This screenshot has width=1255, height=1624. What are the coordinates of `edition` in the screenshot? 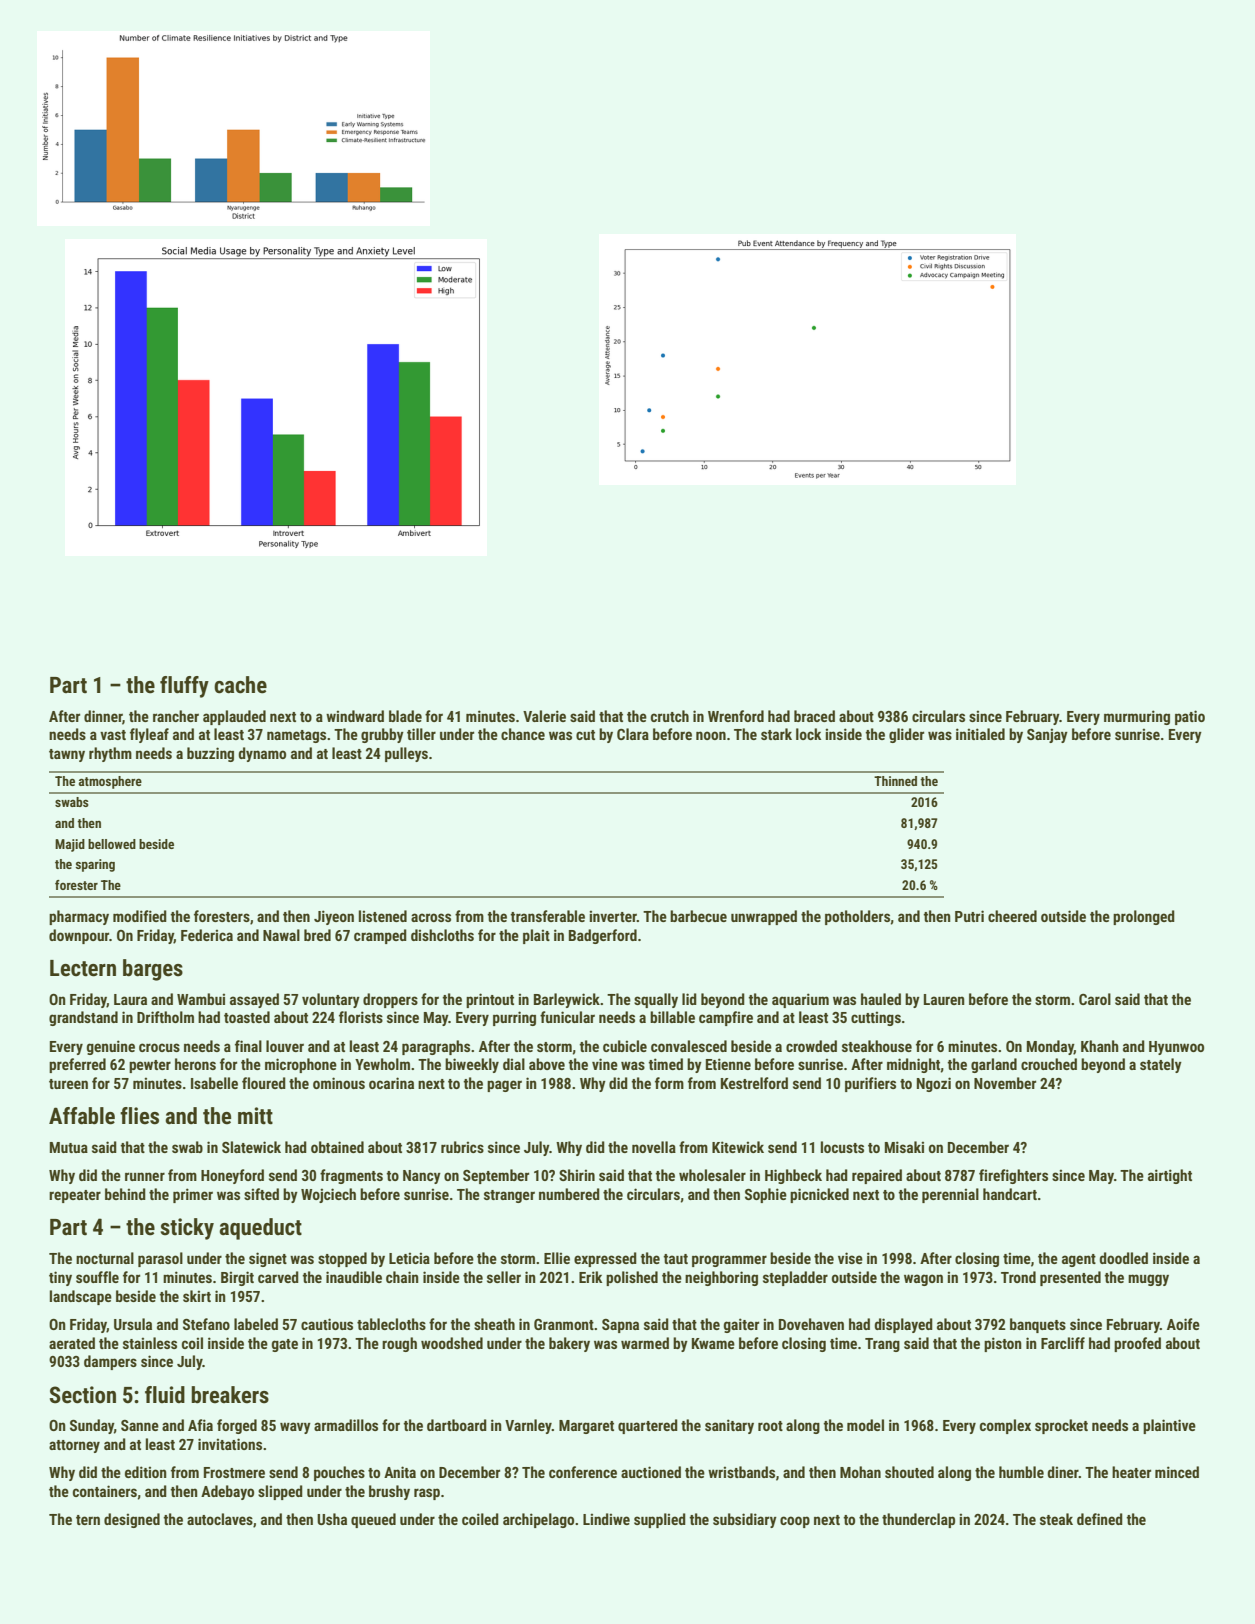 It's located at (146, 1472).
